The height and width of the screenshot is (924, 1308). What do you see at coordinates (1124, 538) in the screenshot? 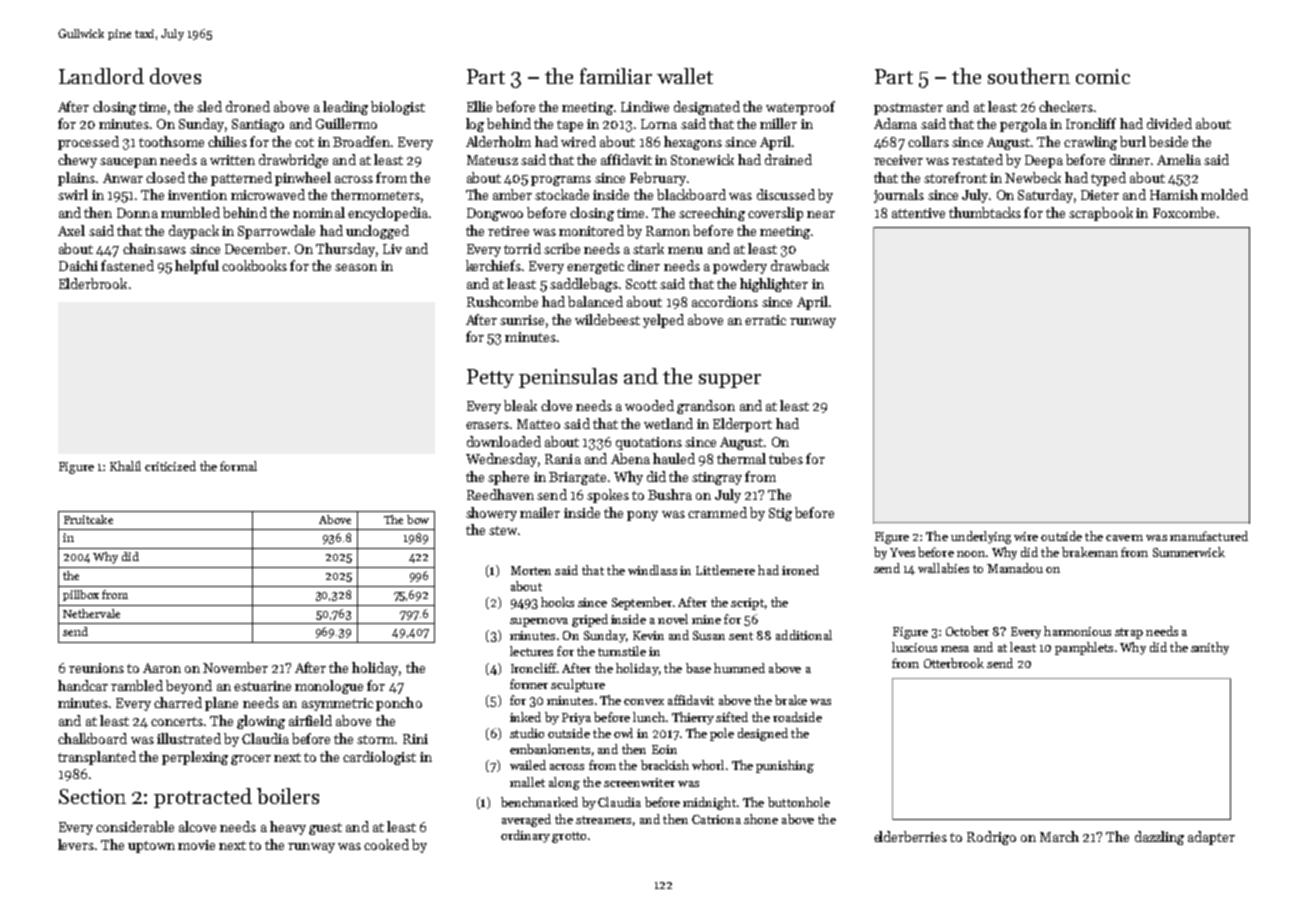
I see `cavern` at bounding box center [1124, 538].
